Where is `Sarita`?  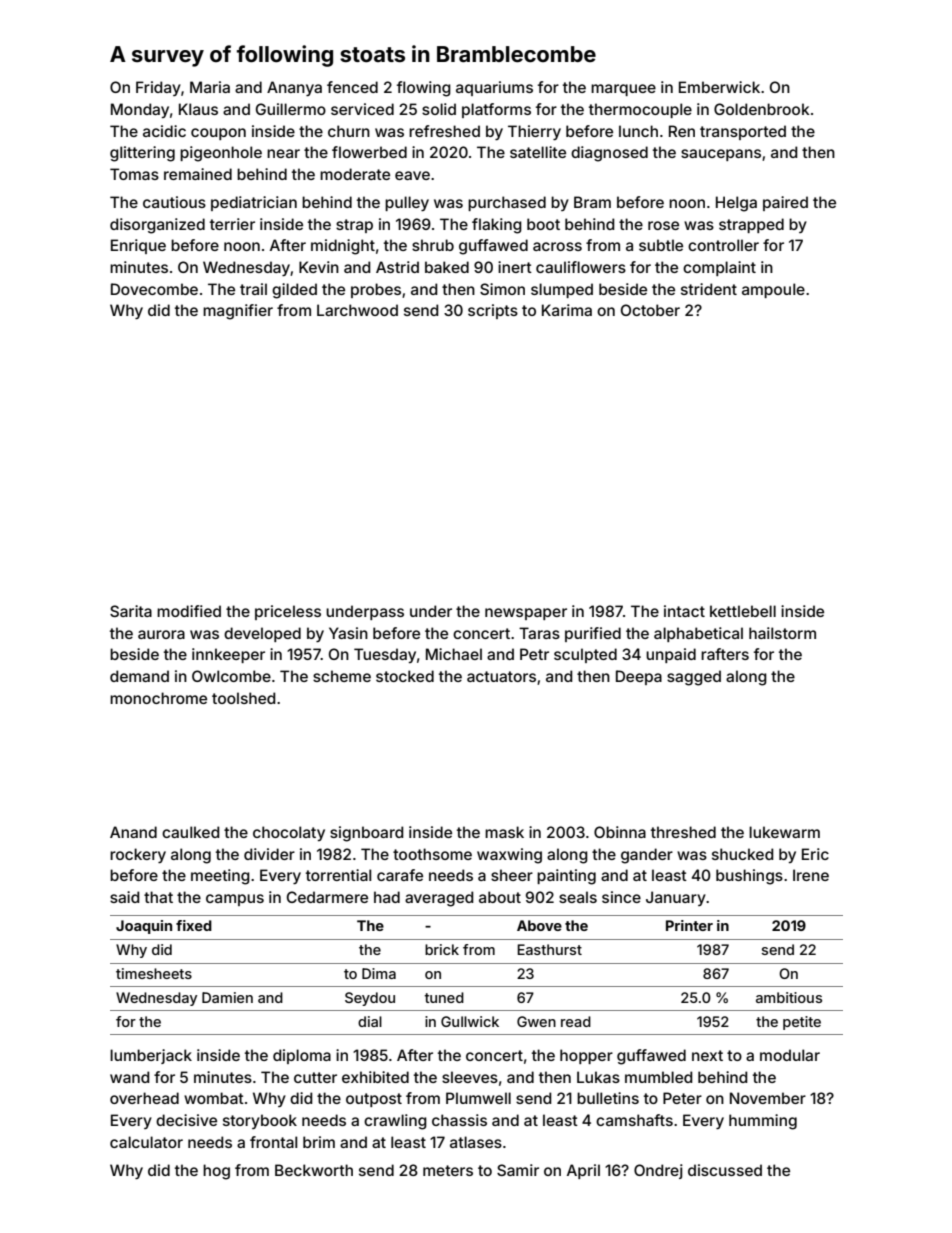
Sarita is located at coordinates (131, 611).
